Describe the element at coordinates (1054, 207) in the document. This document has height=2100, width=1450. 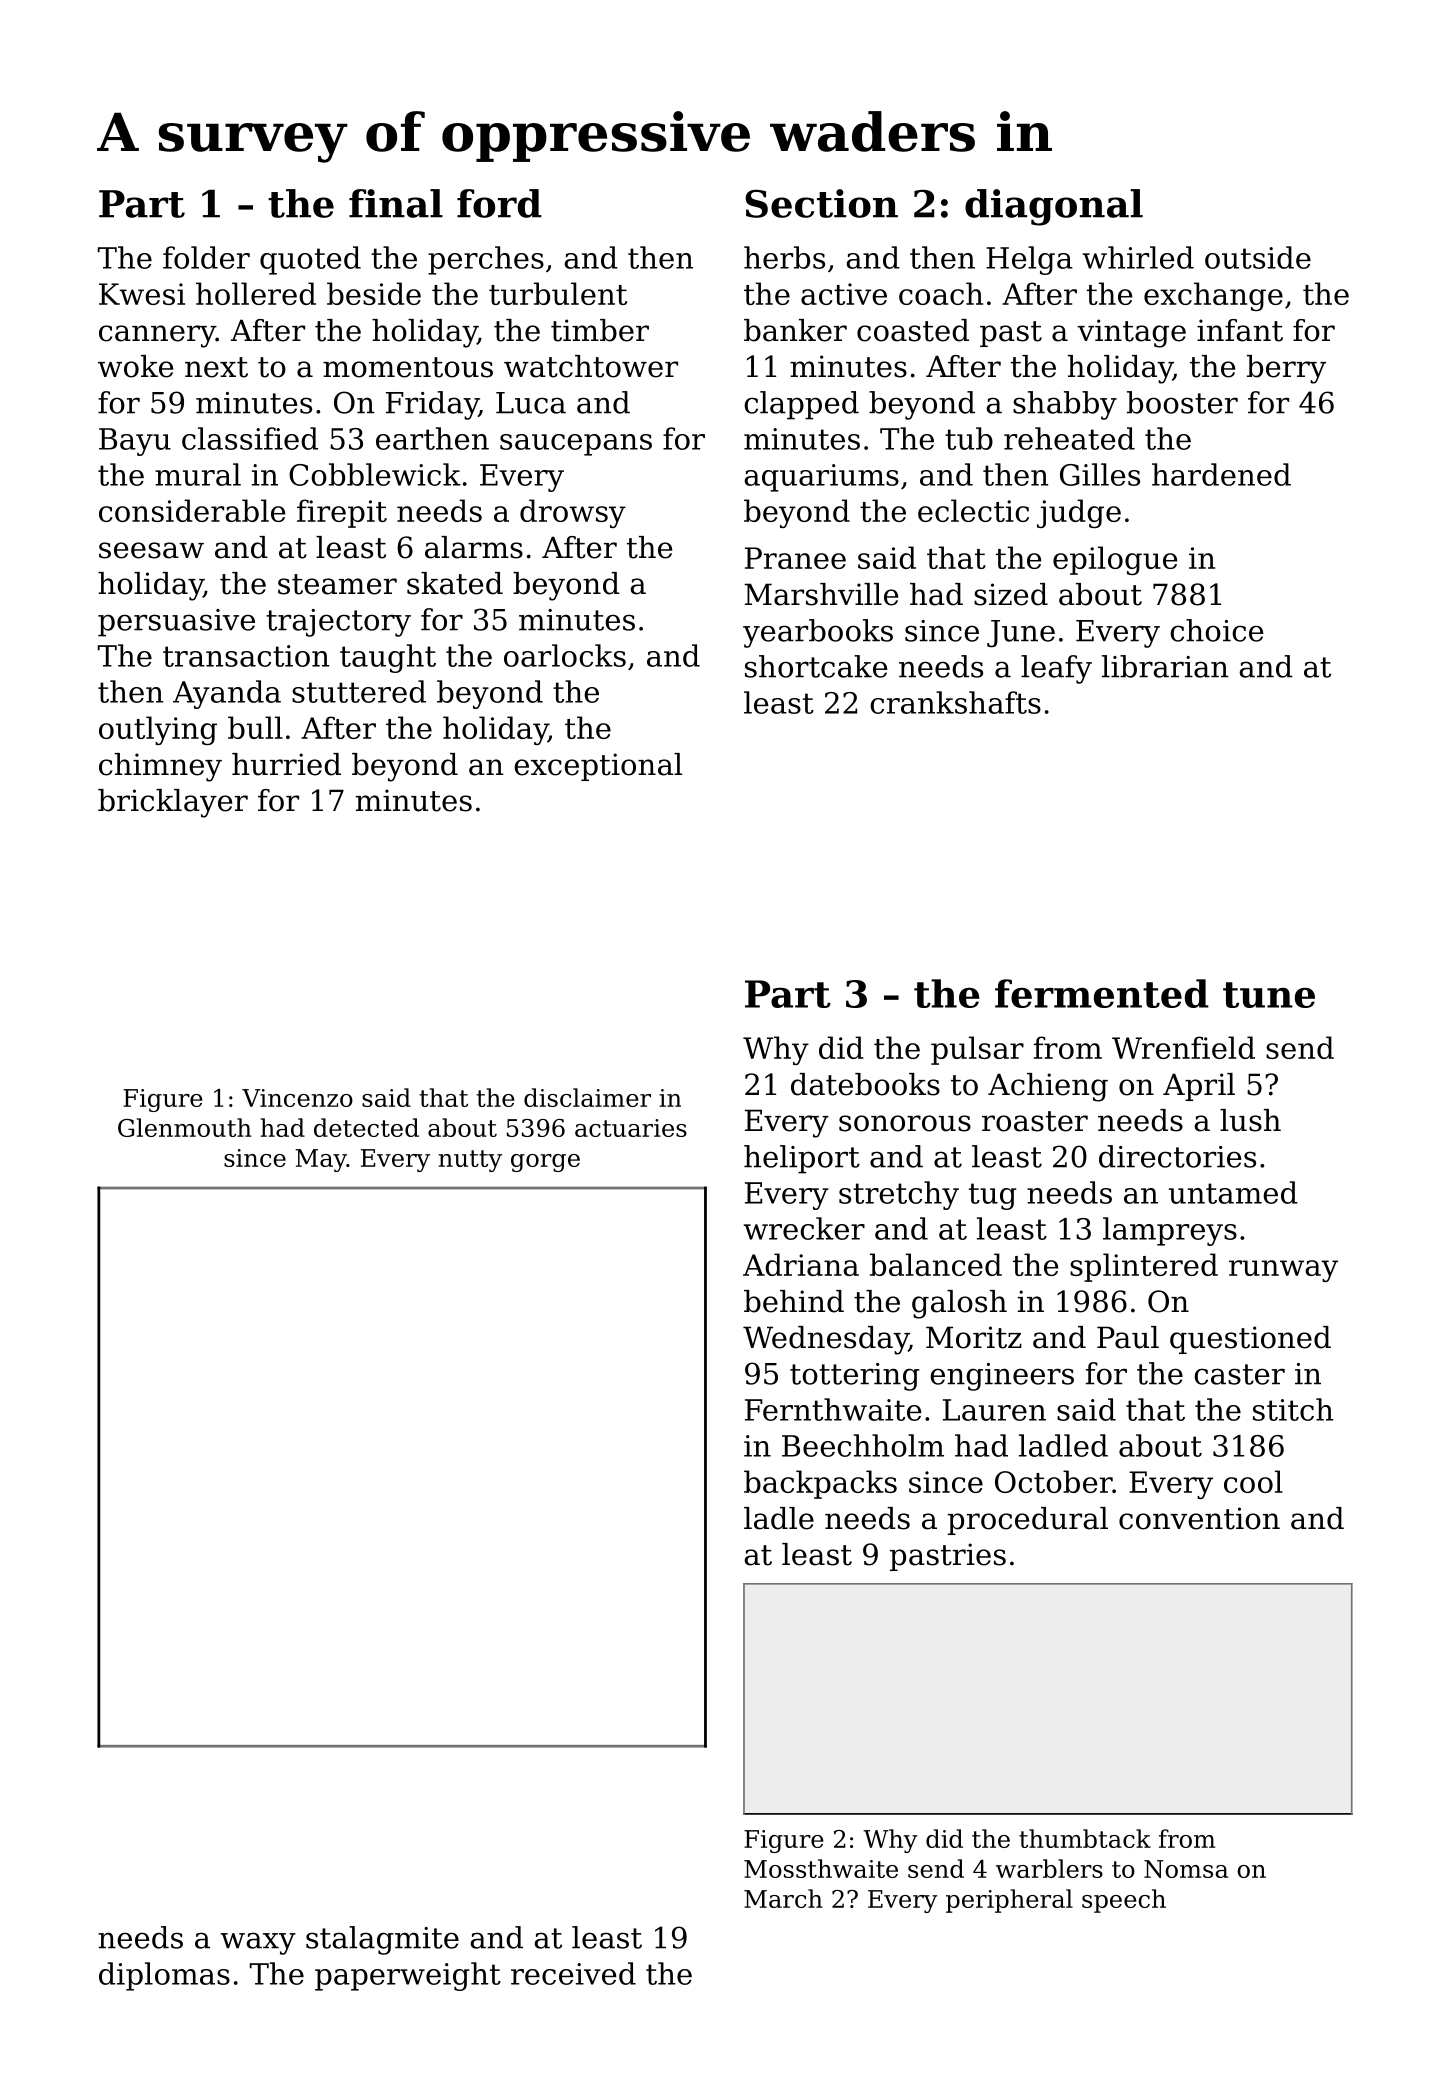
I see `diagonal` at that location.
